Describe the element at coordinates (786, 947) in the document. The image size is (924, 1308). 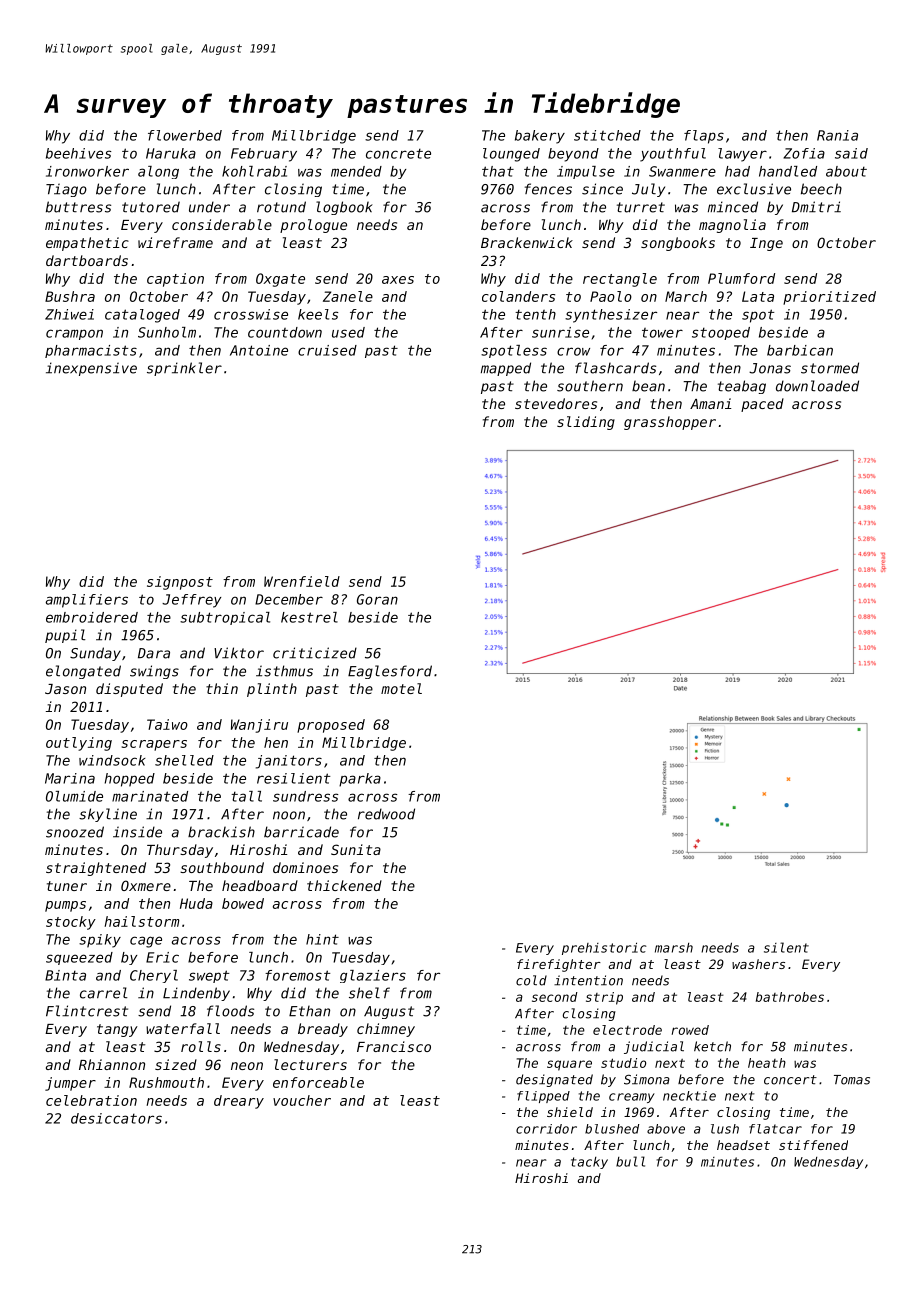
I see `silent` at that location.
